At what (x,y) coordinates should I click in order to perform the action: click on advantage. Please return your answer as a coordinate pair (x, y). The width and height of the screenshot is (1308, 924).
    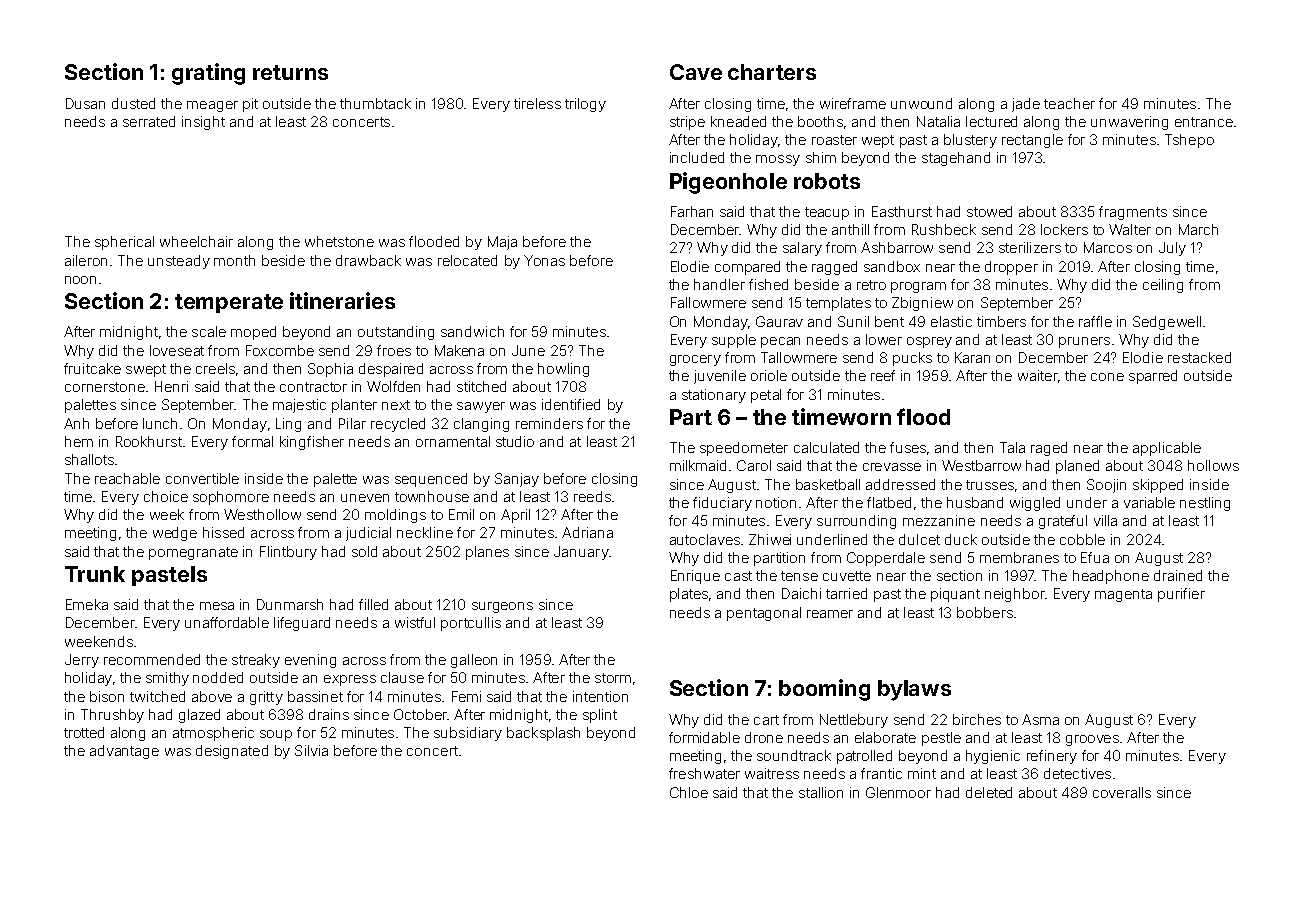
    Looking at the image, I should click on (124, 752).
